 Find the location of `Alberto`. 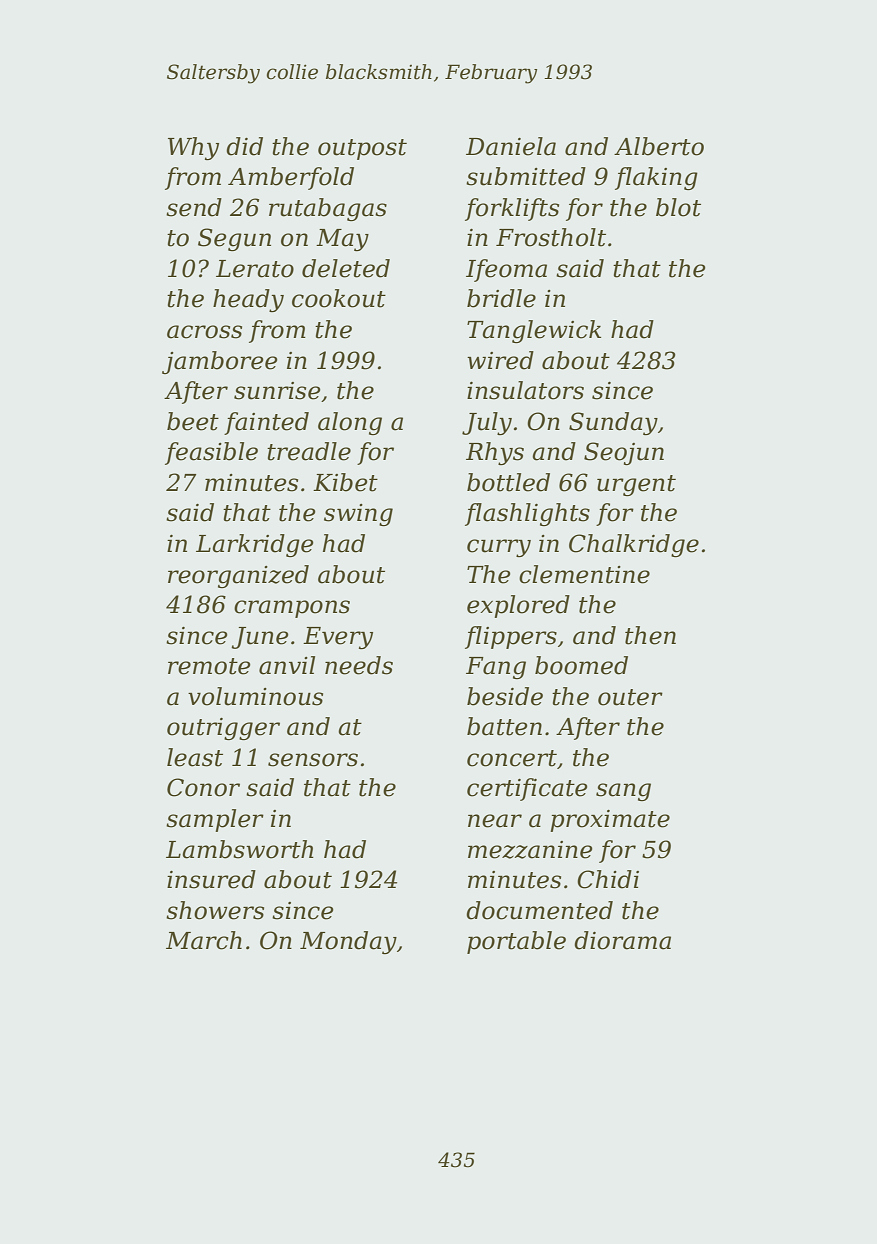

Alberto is located at coordinates (659, 146).
